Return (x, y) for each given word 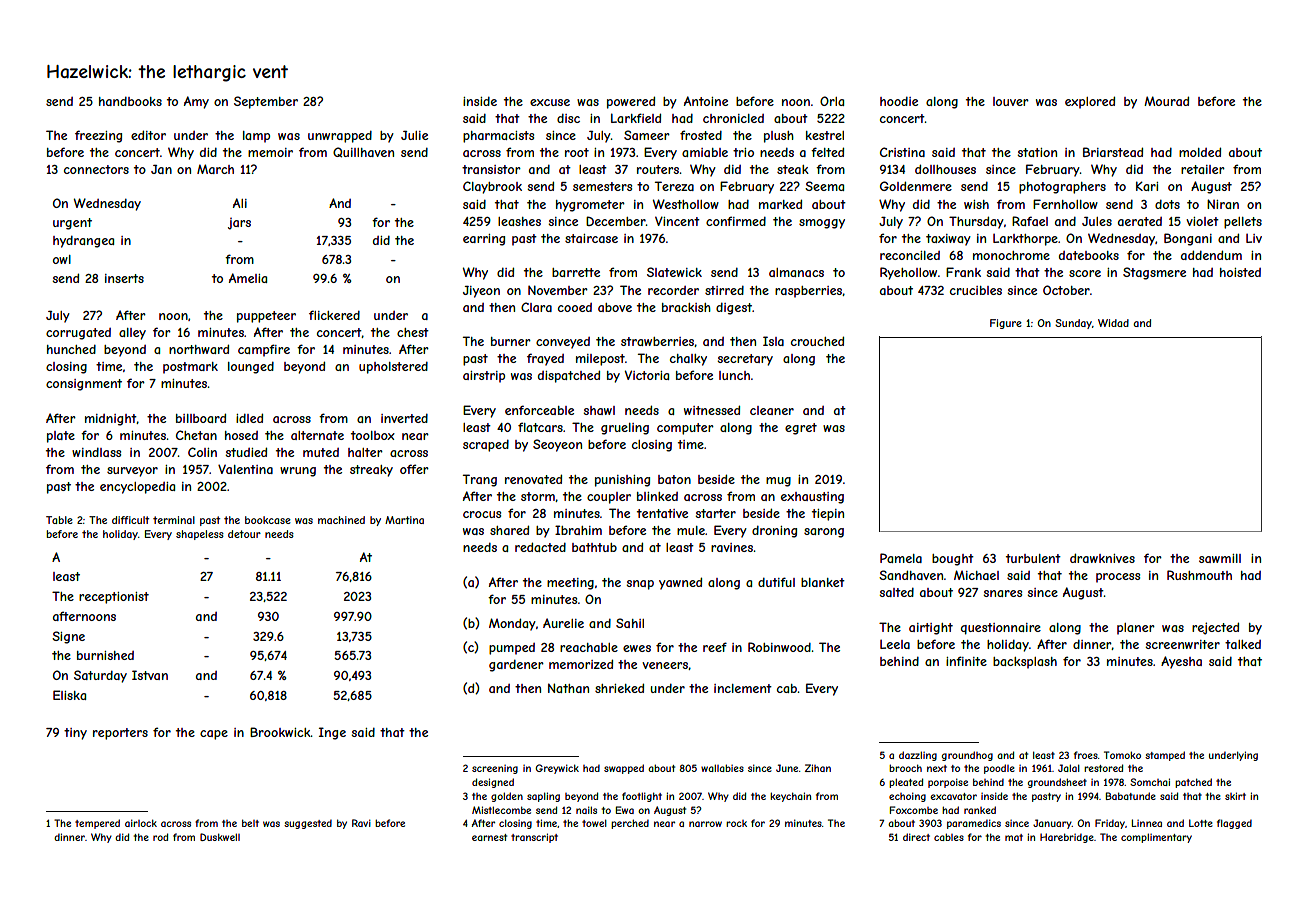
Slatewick (674, 272)
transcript (534, 838)
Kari (1147, 186)
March (215, 169)
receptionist (114, 598)
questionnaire (1001, 629)
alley (132, 334)
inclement (743, 688)
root (577, 152)
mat (1014, 837)
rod (160, 837)
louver (1011, 101)
